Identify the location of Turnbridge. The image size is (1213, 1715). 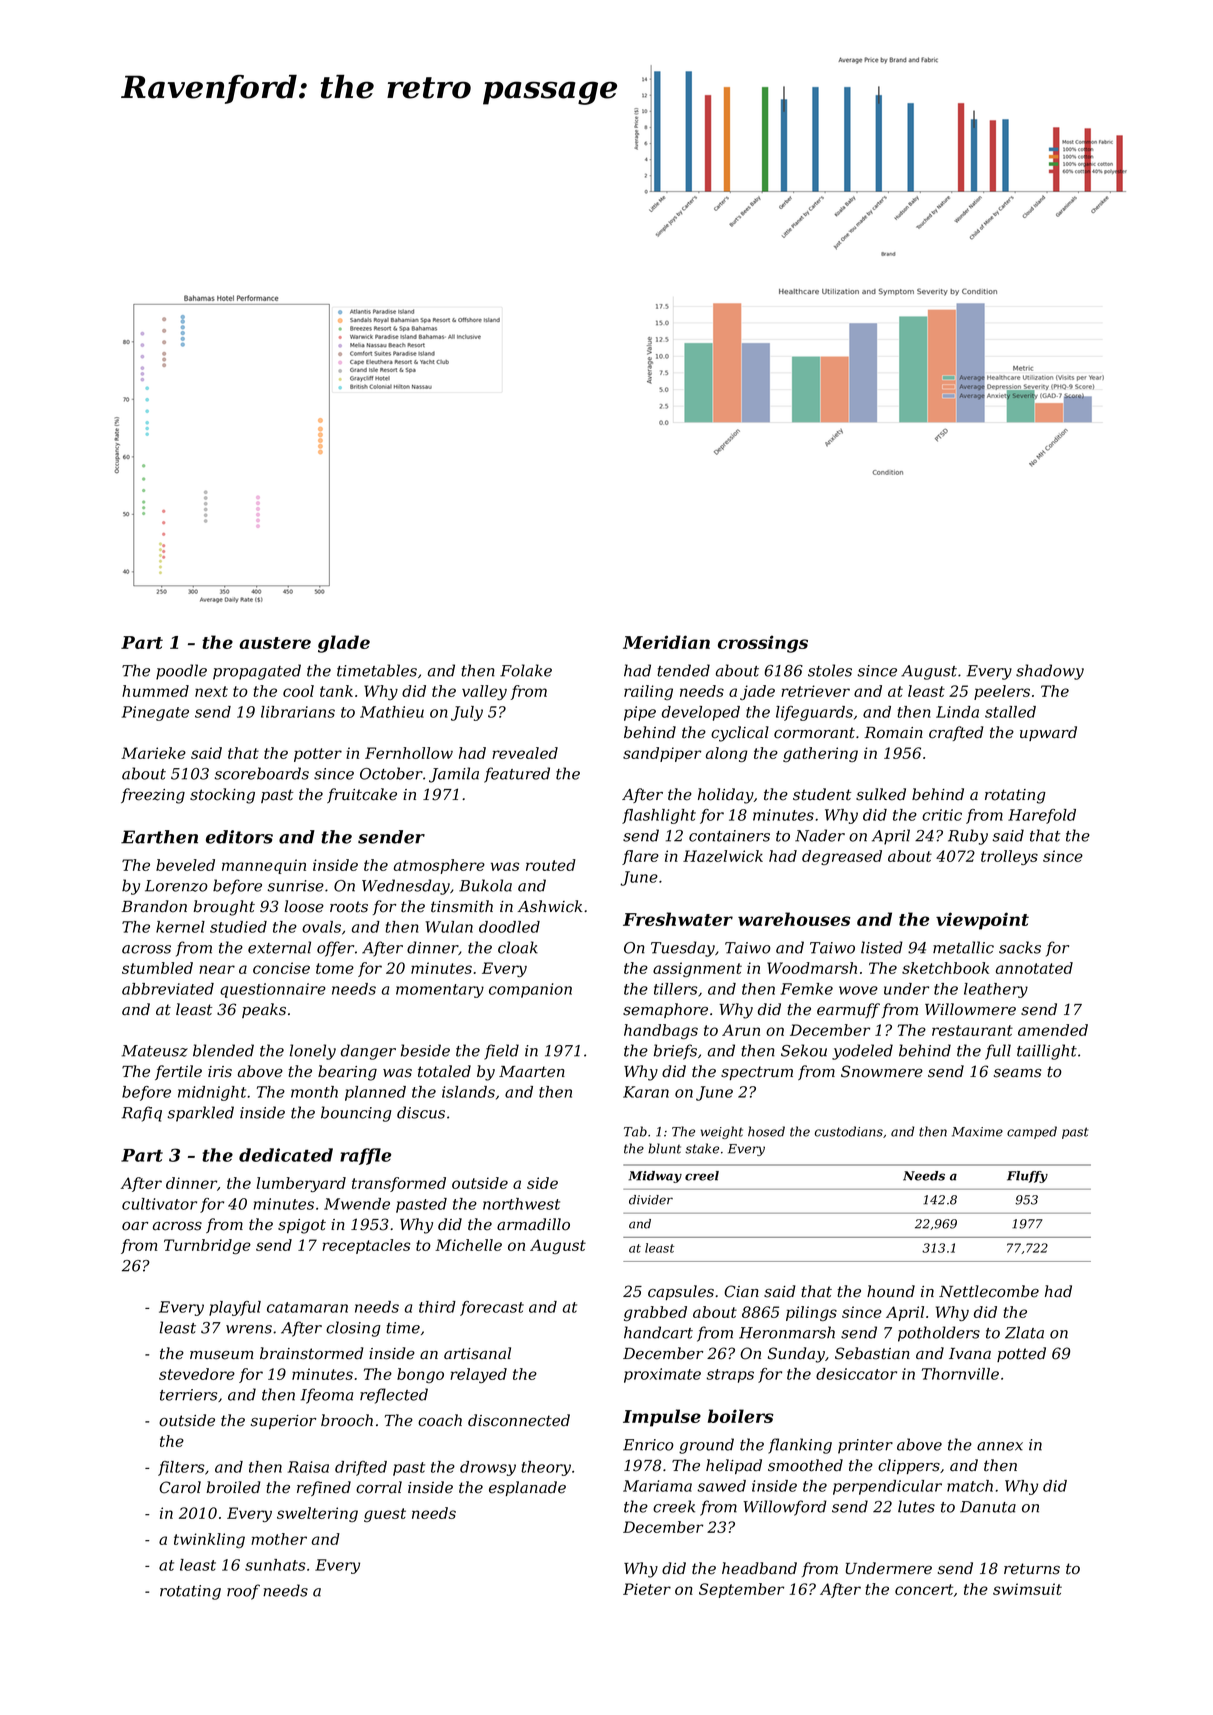
(207, 1246).
